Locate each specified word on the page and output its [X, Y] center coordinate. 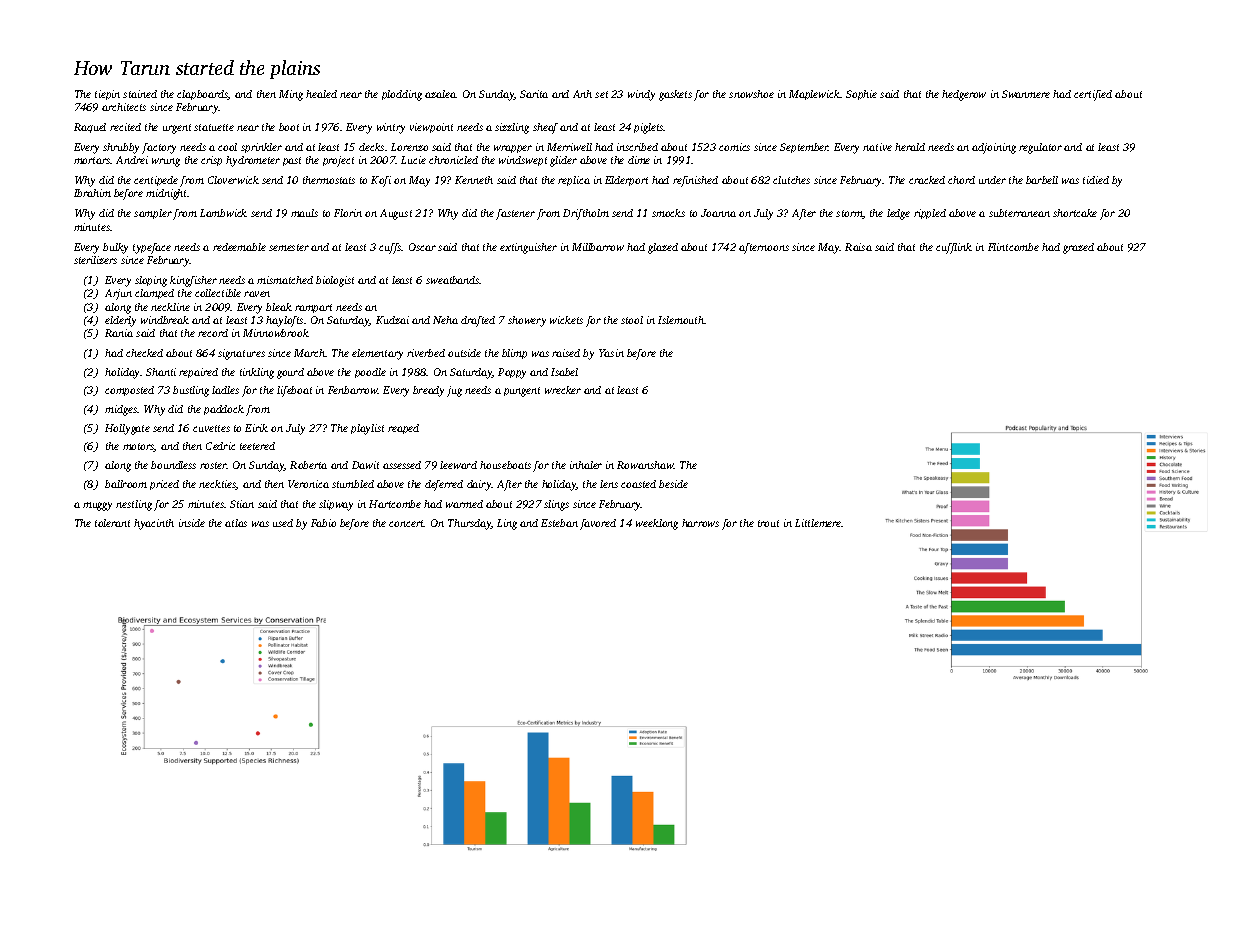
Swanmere [1026, 94]
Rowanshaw [645, 465]
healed [321, 94]
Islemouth [681, 320]
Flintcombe [1013, 247]
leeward [458, 465]
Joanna [718, 213]
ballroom [126, 484]
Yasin [611, 353]
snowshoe [751, 94]
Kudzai [392, 320]
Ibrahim [92, 193]
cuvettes [211, 428]
